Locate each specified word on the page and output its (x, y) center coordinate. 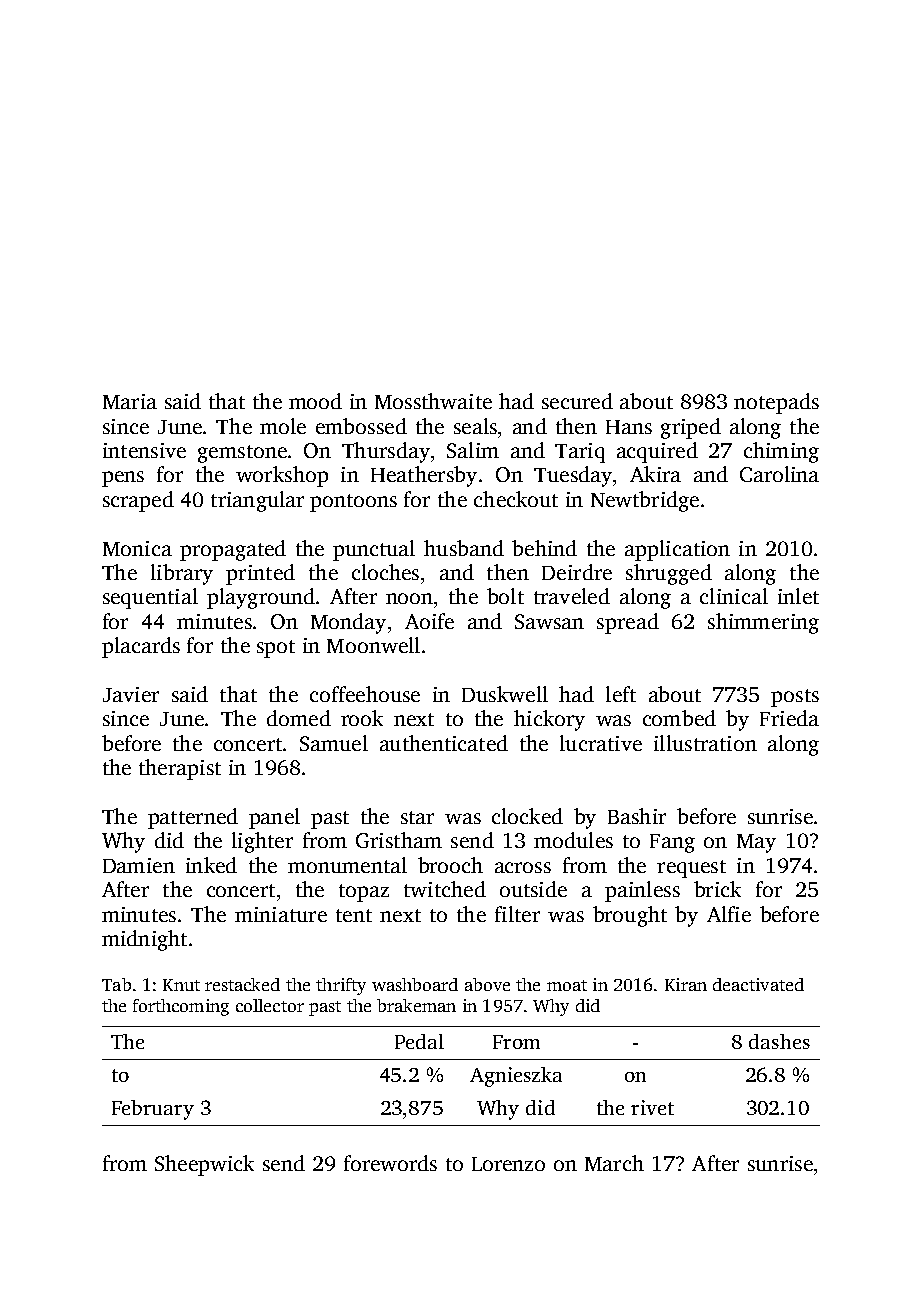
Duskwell (505, 694)
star (417, 817)
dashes (779, 1041)
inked (211, 865)
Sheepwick (204, 1165)
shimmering (763, 623)
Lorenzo (508, 1164)
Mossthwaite (433, 401)
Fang (672, 843)
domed (299, 718)
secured (577, 401)
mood (315, 401)
